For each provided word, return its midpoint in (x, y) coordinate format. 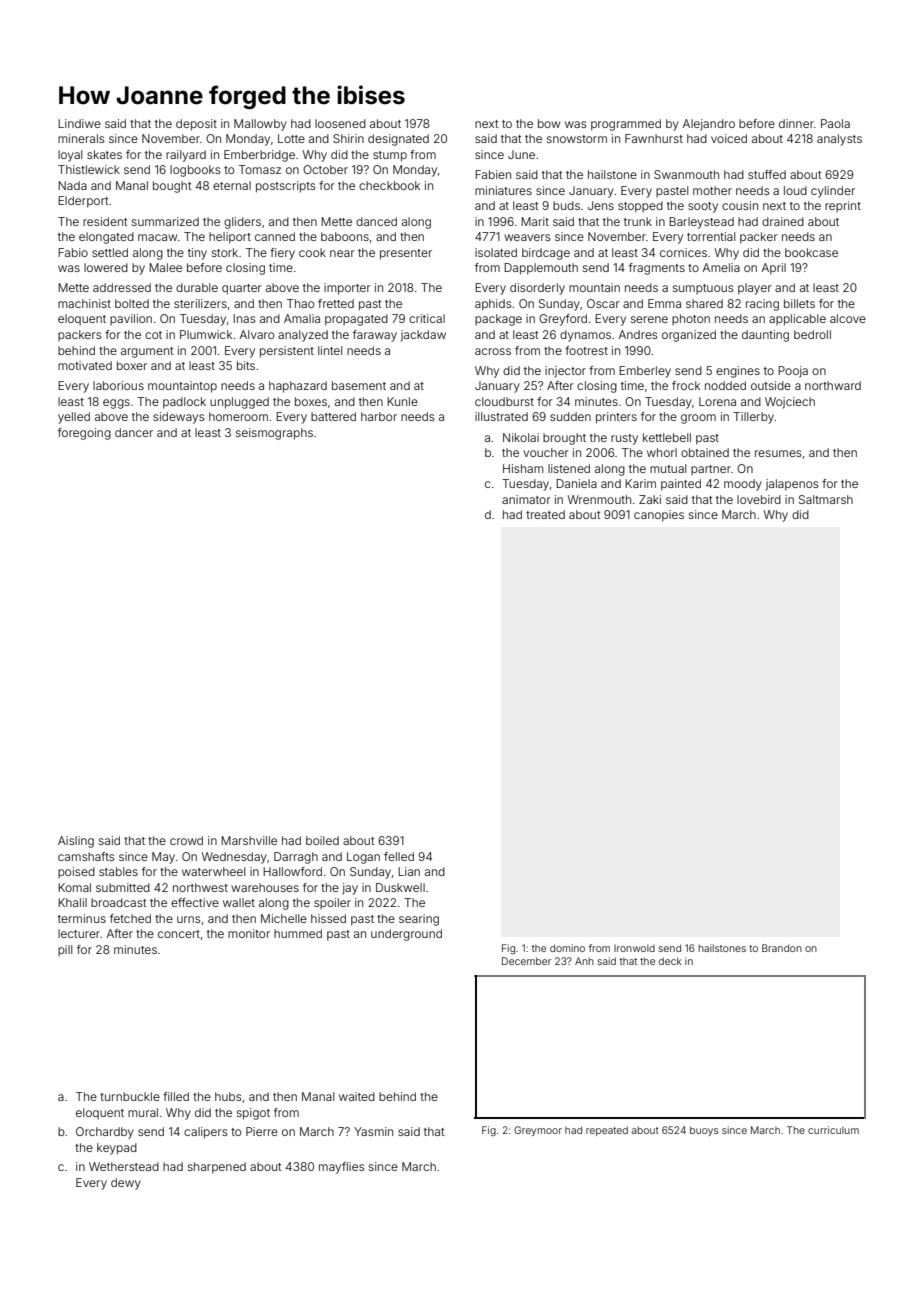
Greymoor (538, 1131)
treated (545, 514)
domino (567, 948)
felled (399, 856)
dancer (134, 432)
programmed (626, 125)
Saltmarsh (826, 499)
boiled (322, 840)
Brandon (782, 948)
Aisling (76, 842)
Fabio (73, 252)
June (521, 154)
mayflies (342, 1168)
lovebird (759, 499)
